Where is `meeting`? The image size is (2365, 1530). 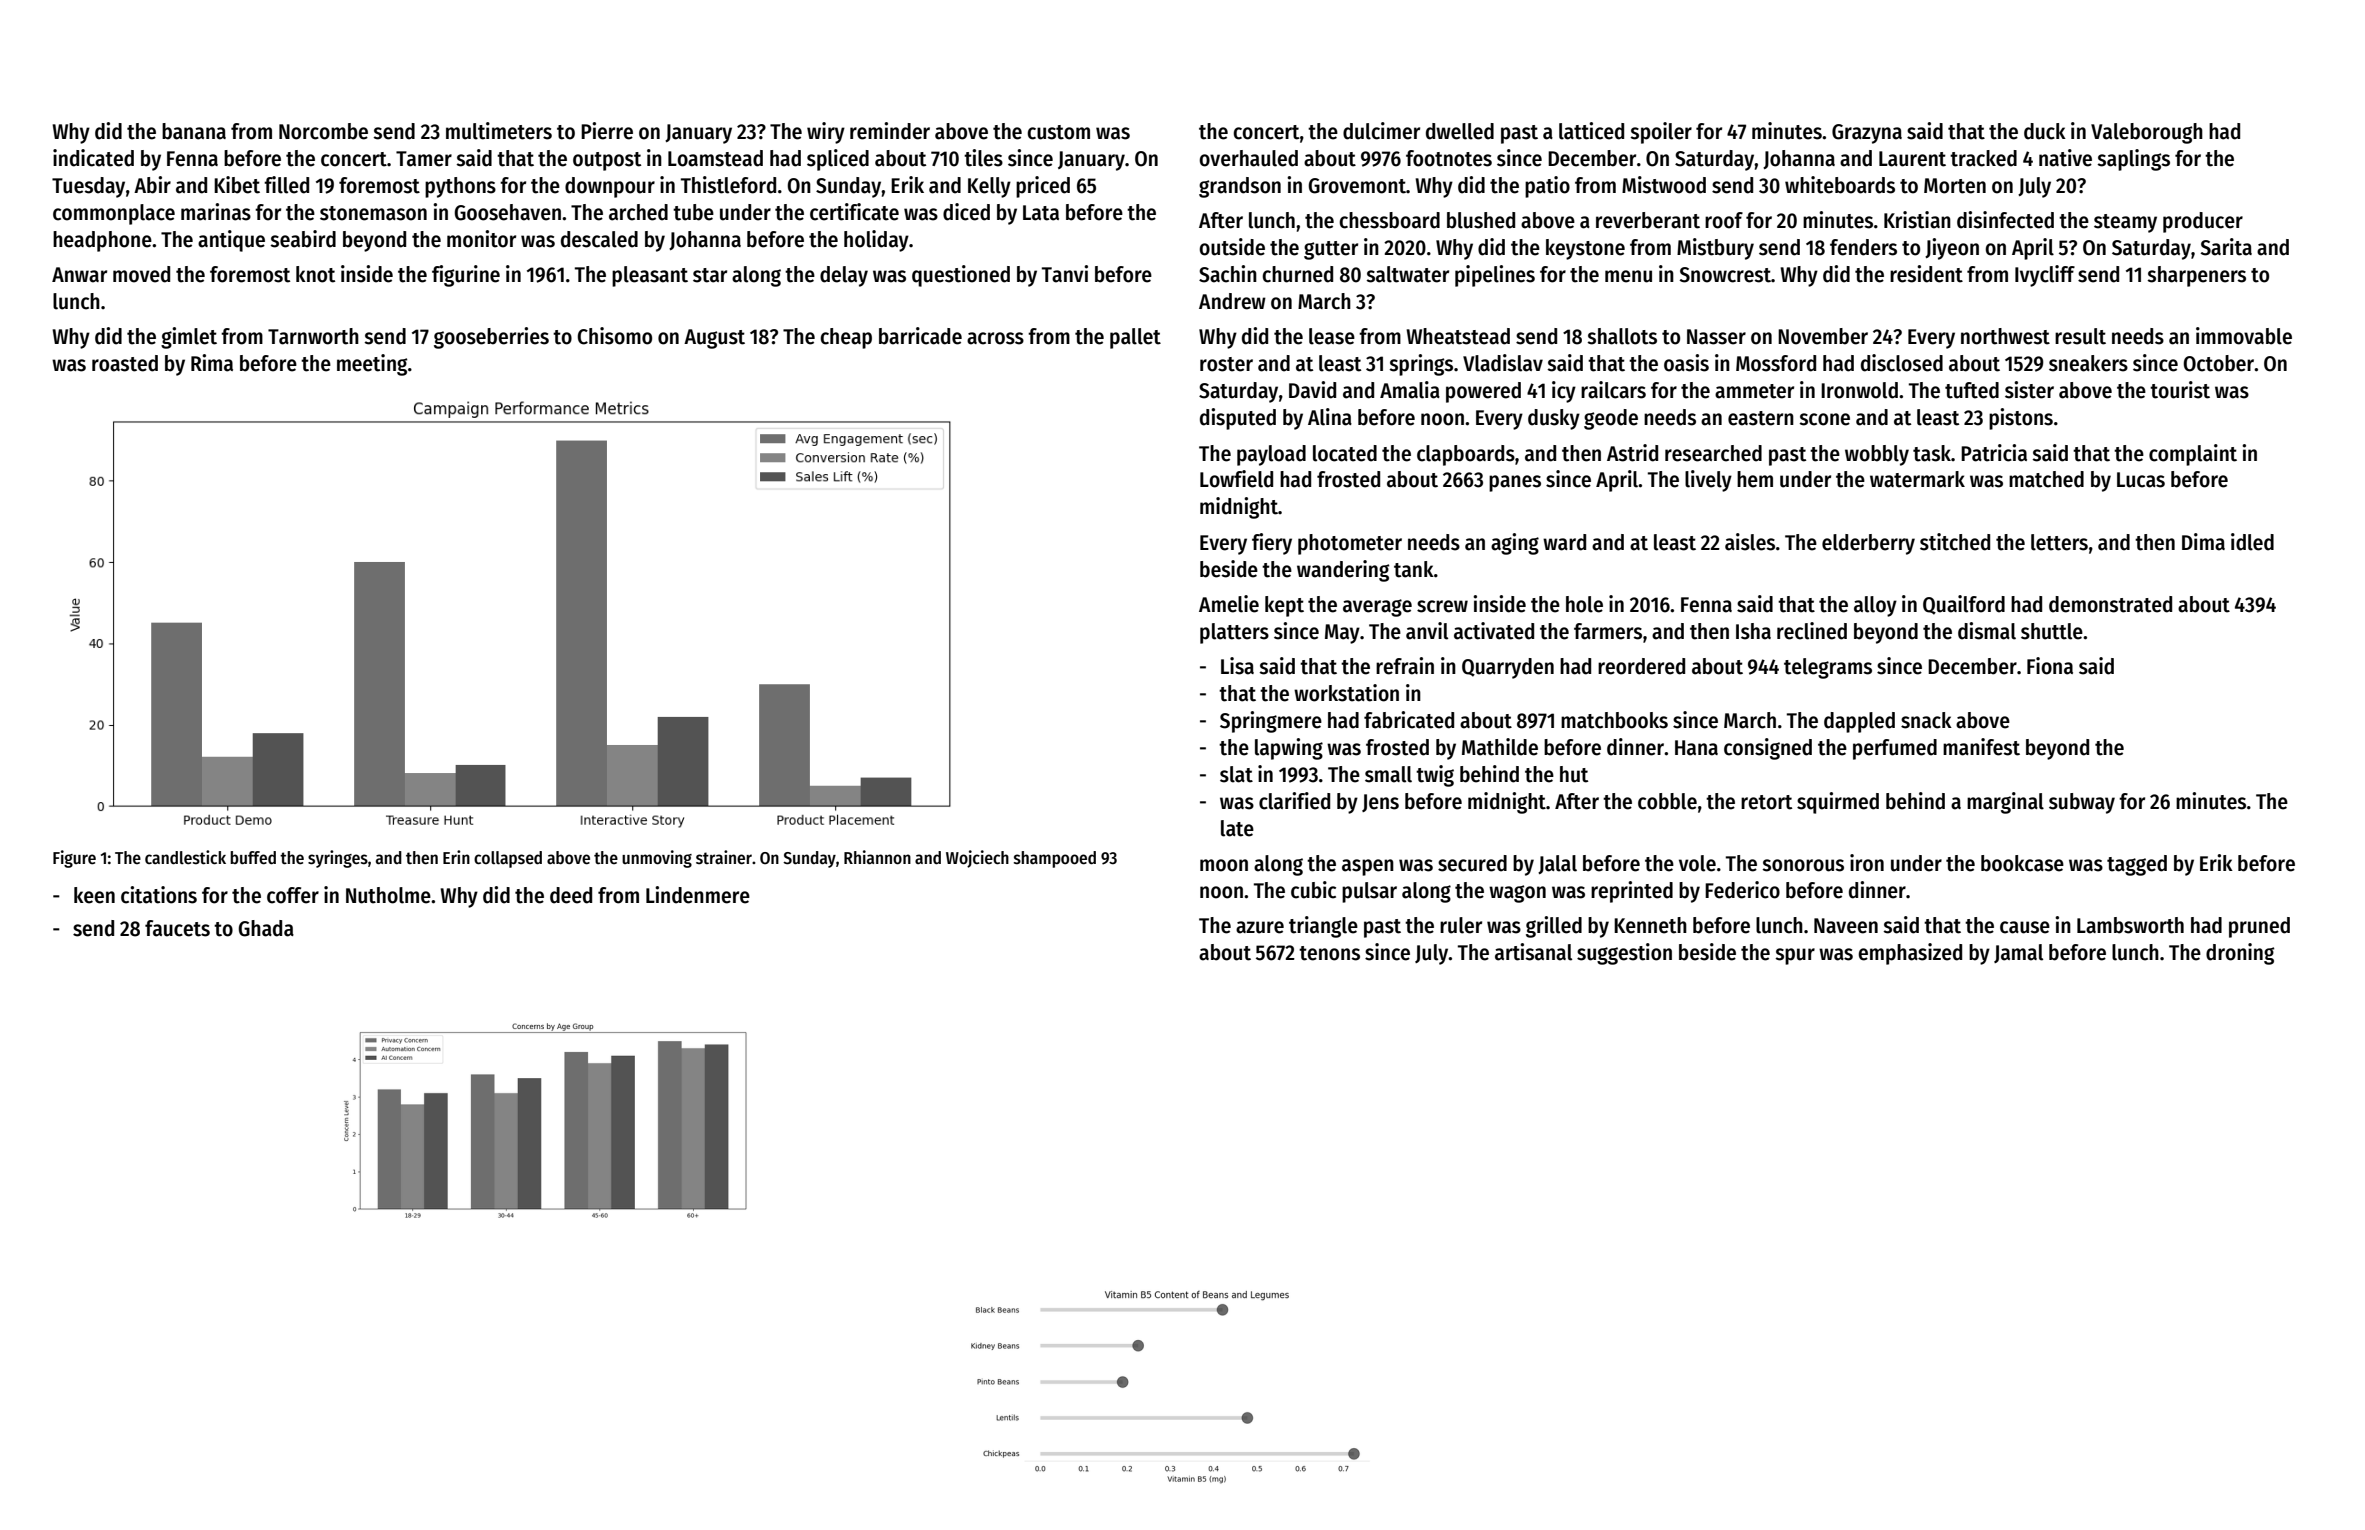 meeting is located at coordinates (372, 365).
